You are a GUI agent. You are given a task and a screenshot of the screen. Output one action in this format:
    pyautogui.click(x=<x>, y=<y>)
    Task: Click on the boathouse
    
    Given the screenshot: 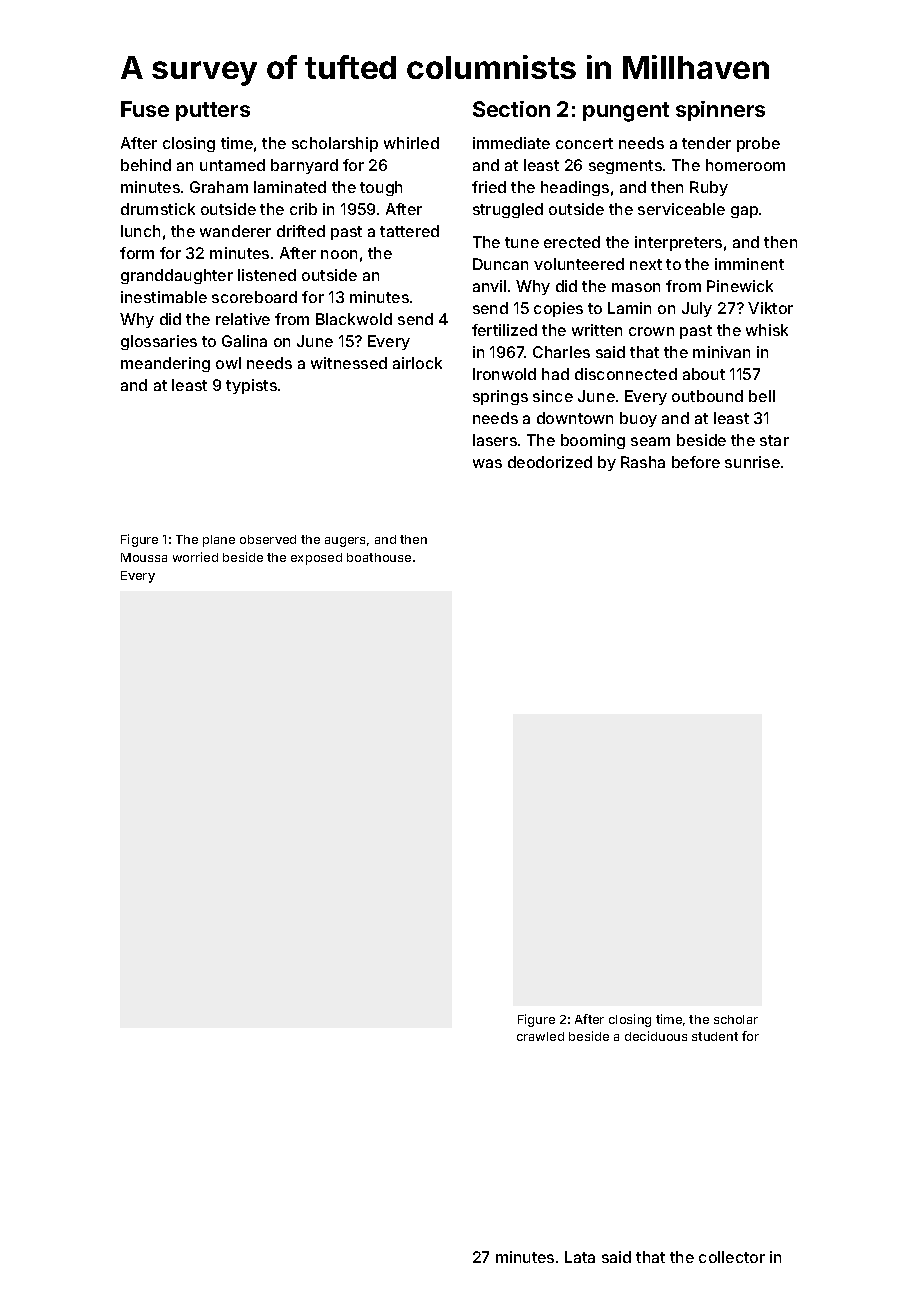 What is the action you would take?
    pyautogui.click(x=379, y=557)
